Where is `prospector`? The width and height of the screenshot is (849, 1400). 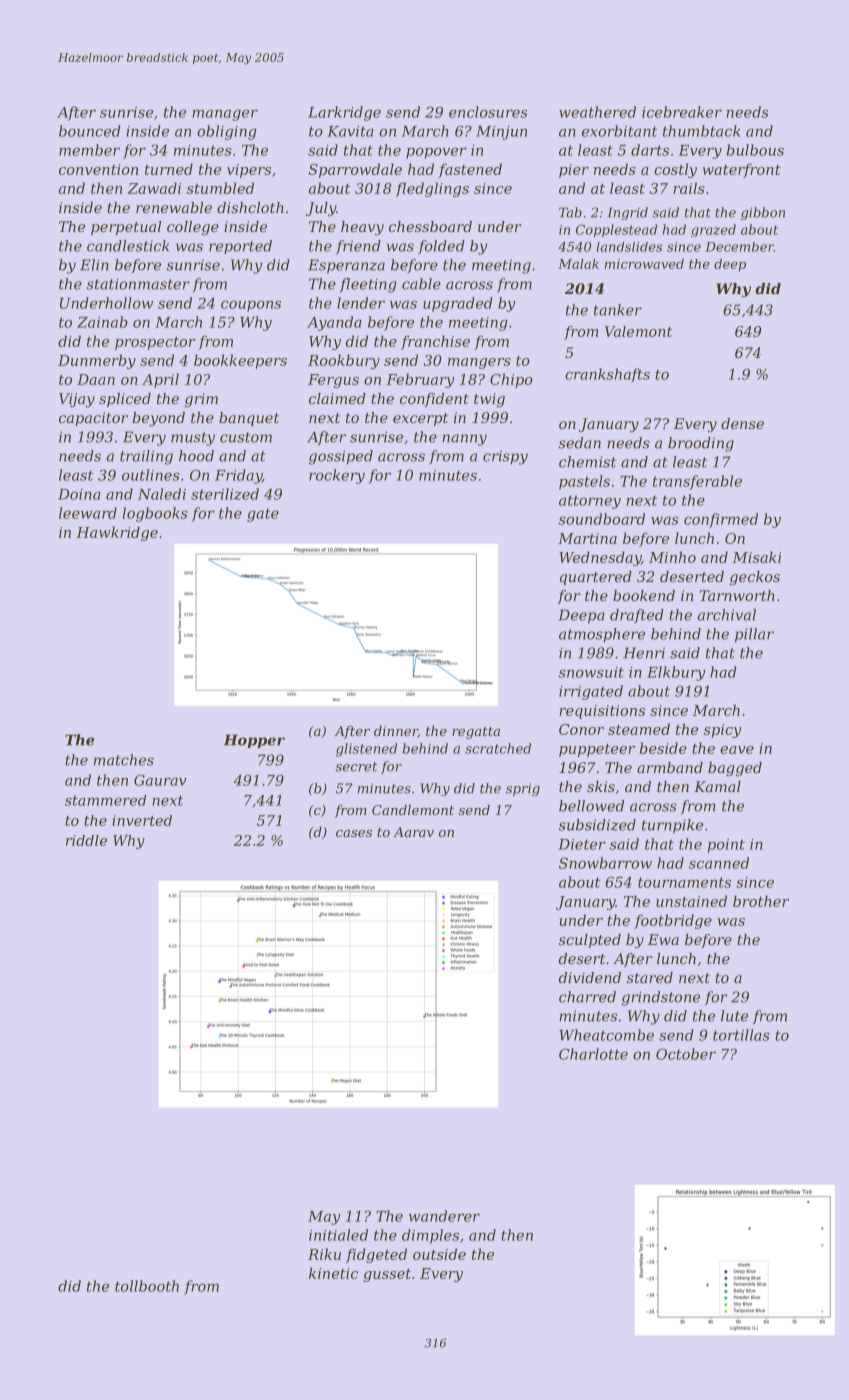 prospector is located at coordinates (155, 343).
